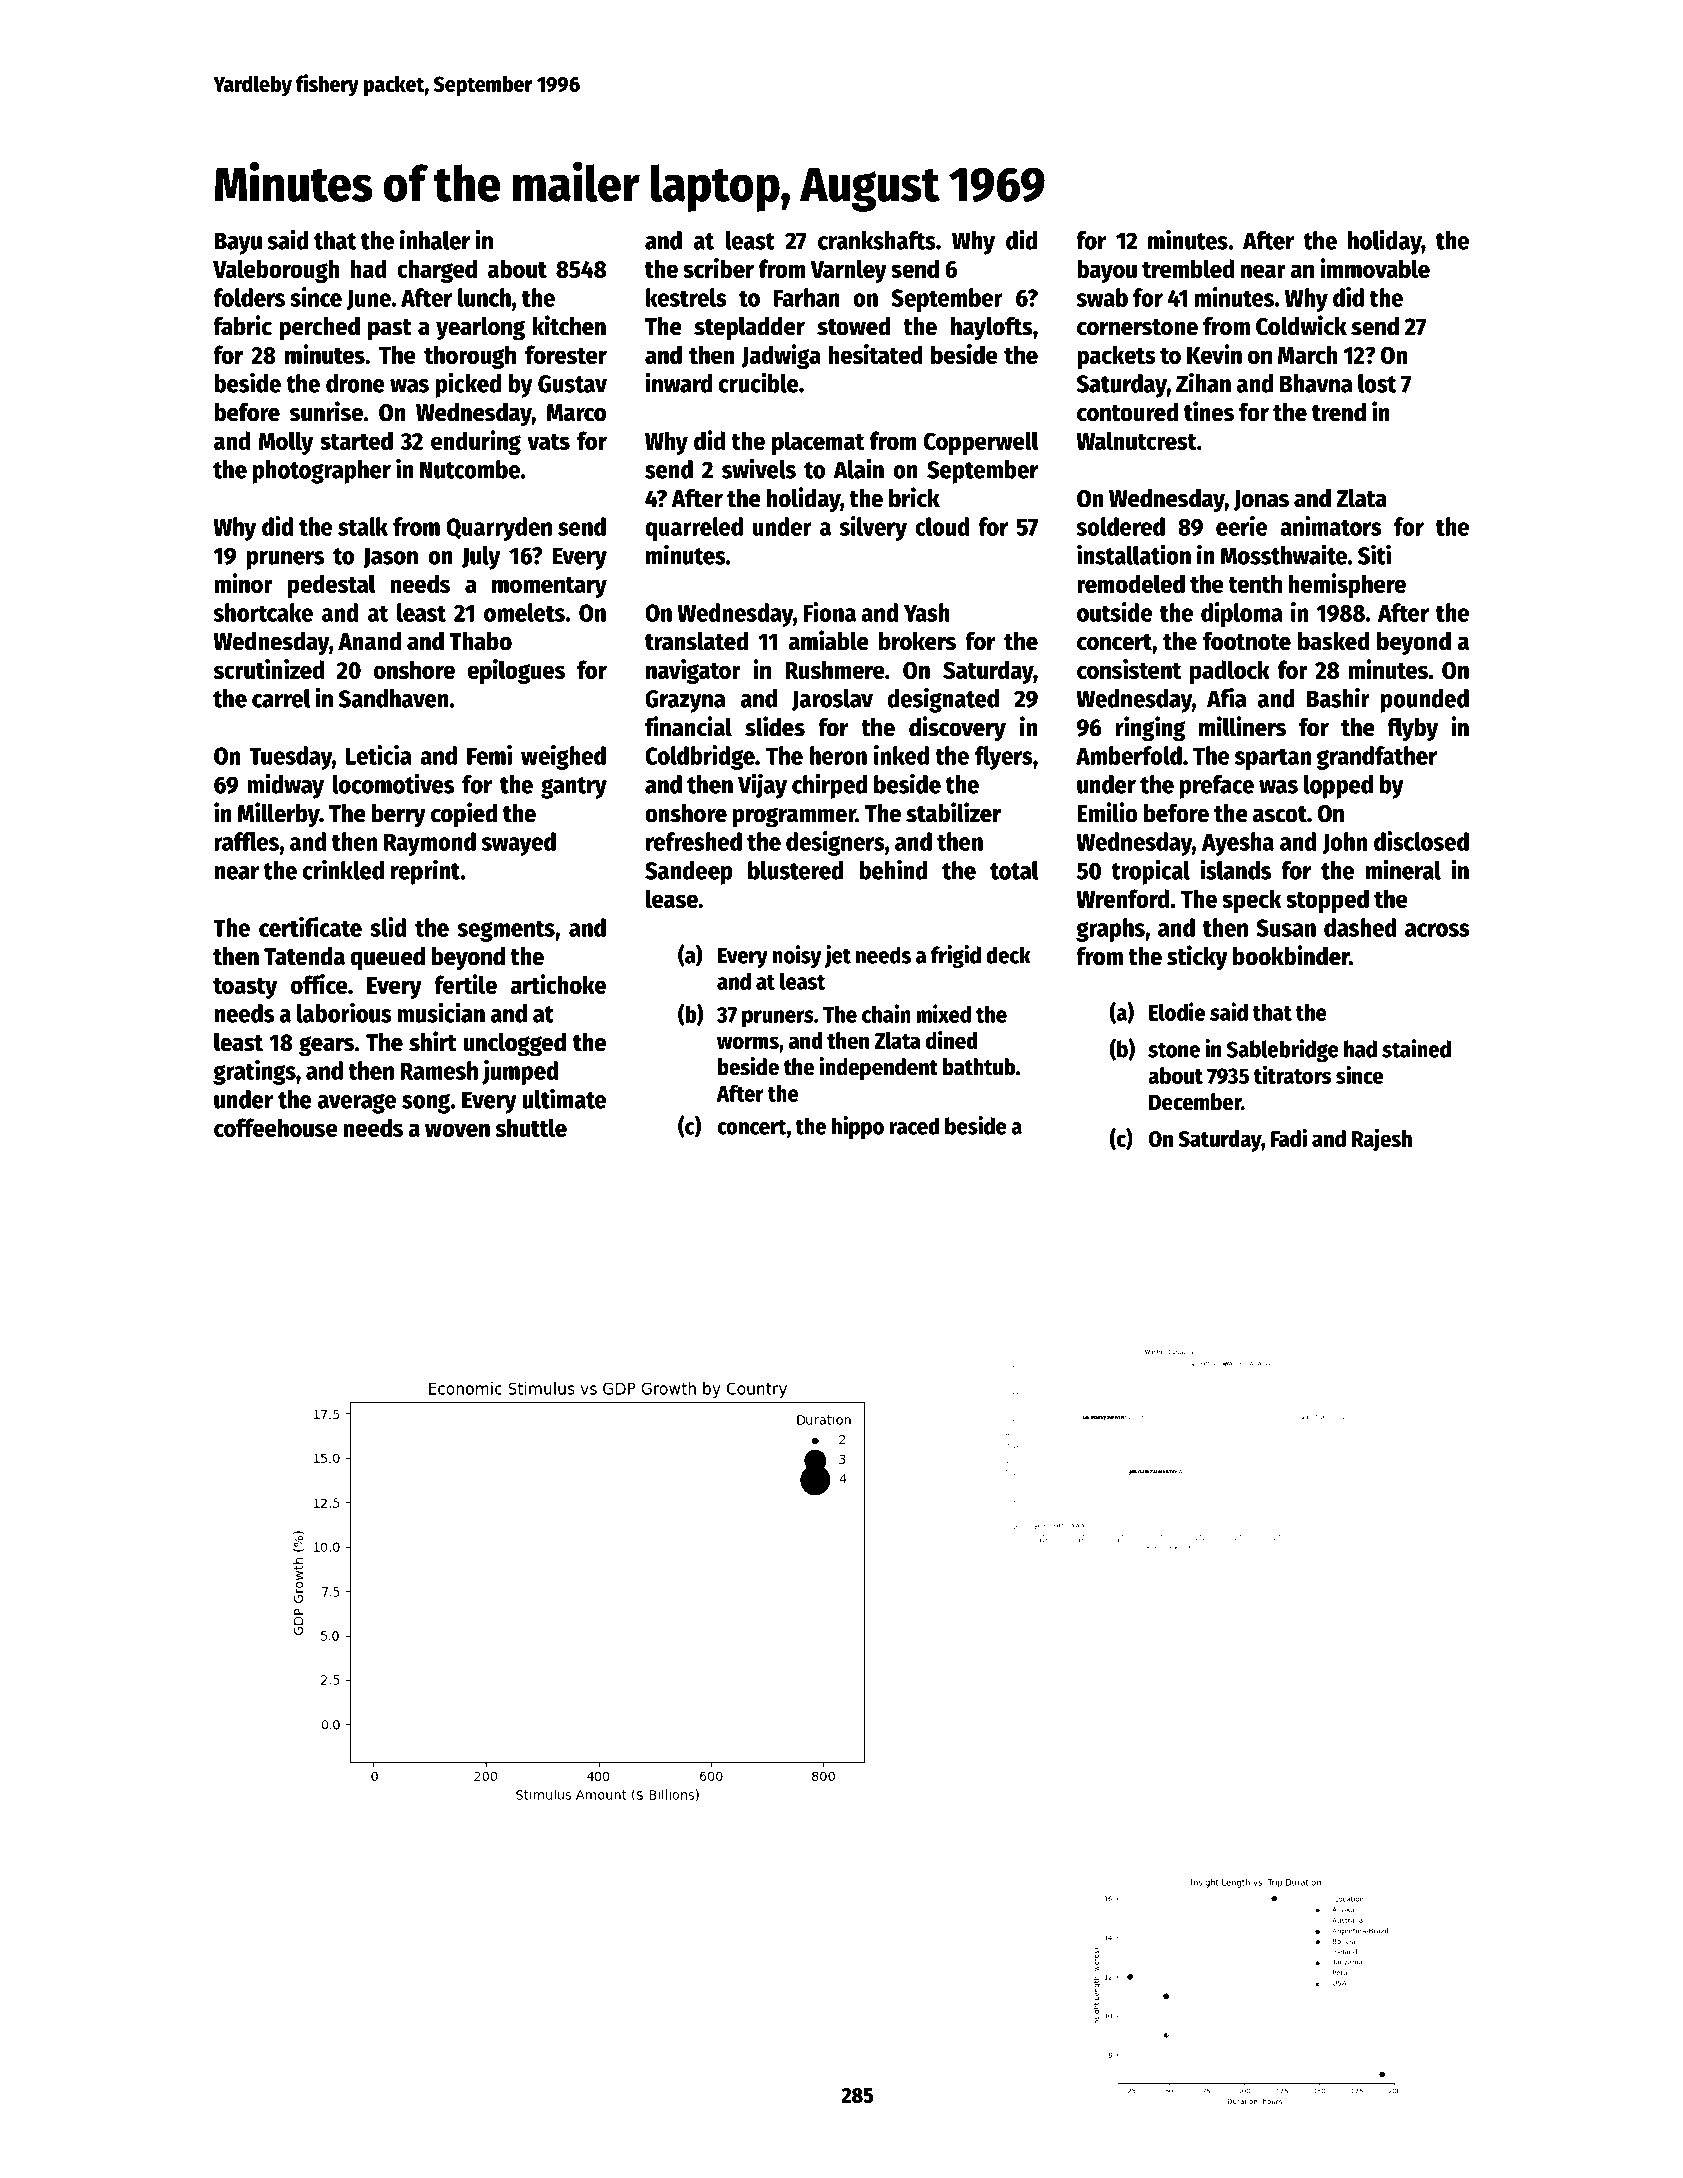 The height and width of the screenshot is (2178, 1683). What do you see at coordinates (748, 1042) in the screenshot?
I see `worms` at bounding box center [748, 1042].
